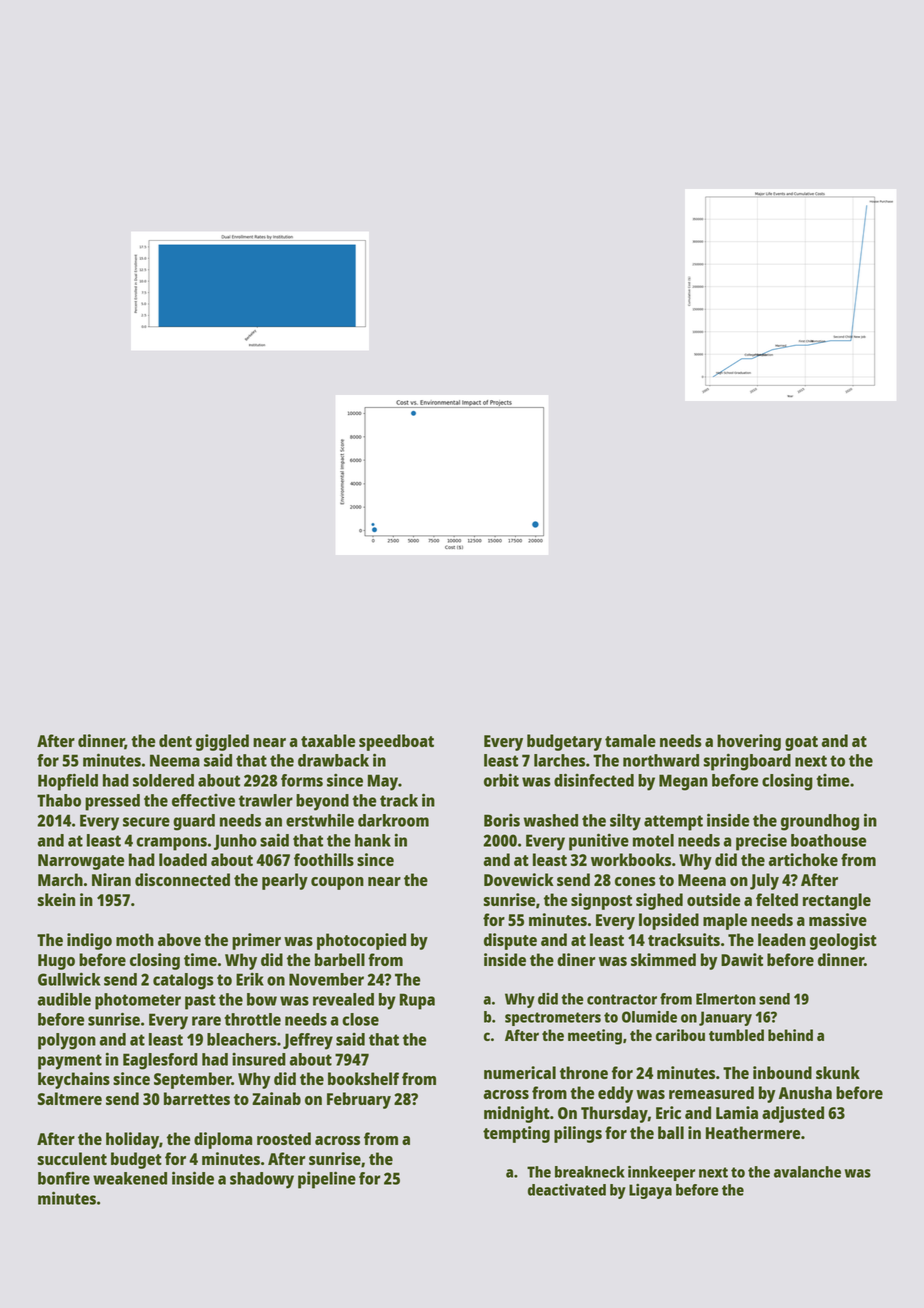  I want to click on drawback, so click(333, 760).
